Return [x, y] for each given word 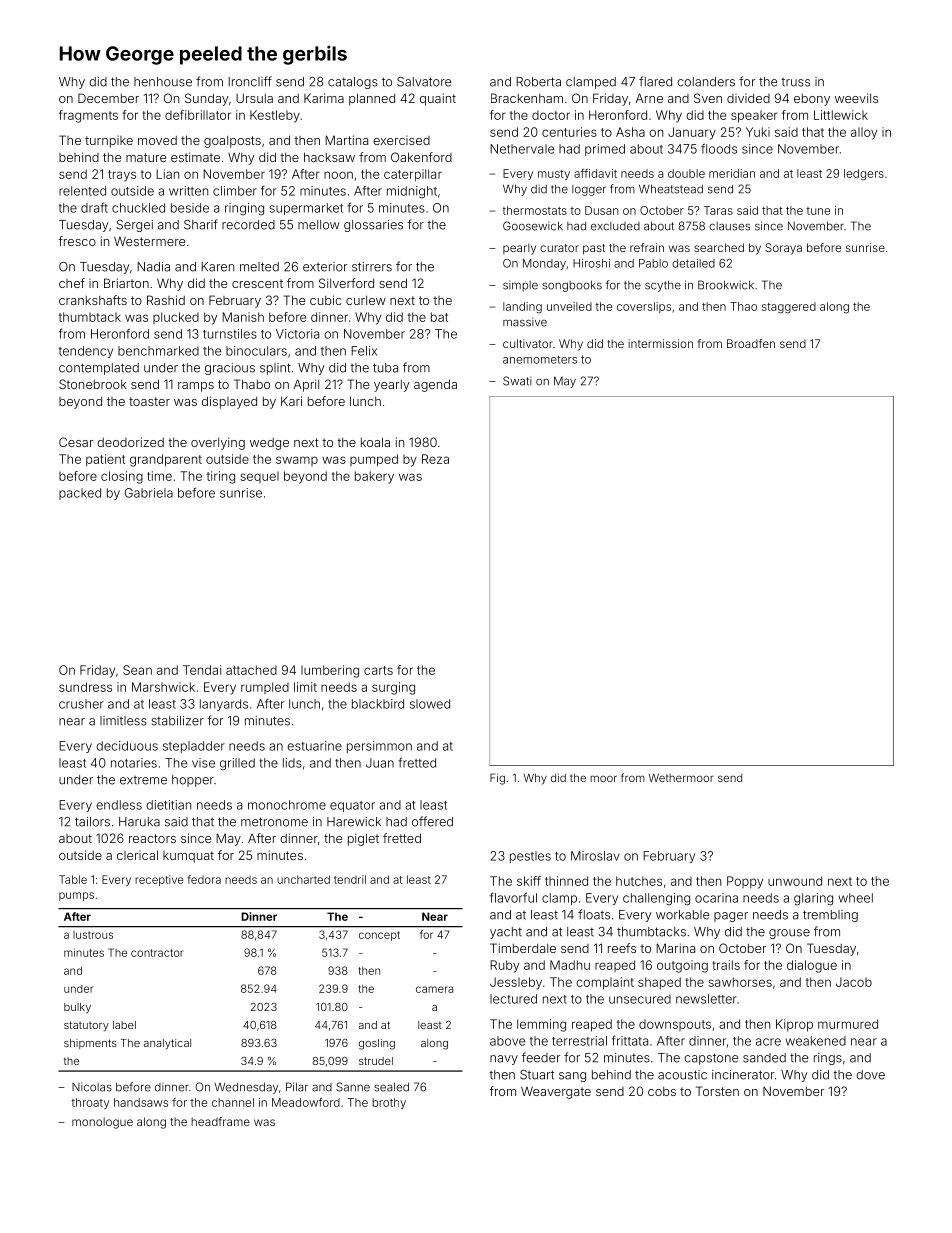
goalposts [232, 142]
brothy [389, 1103]
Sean [137, 670]
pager [731, 917]
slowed [430, 704]
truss [795, 82]
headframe [220, 1121]
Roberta [538, 82]
